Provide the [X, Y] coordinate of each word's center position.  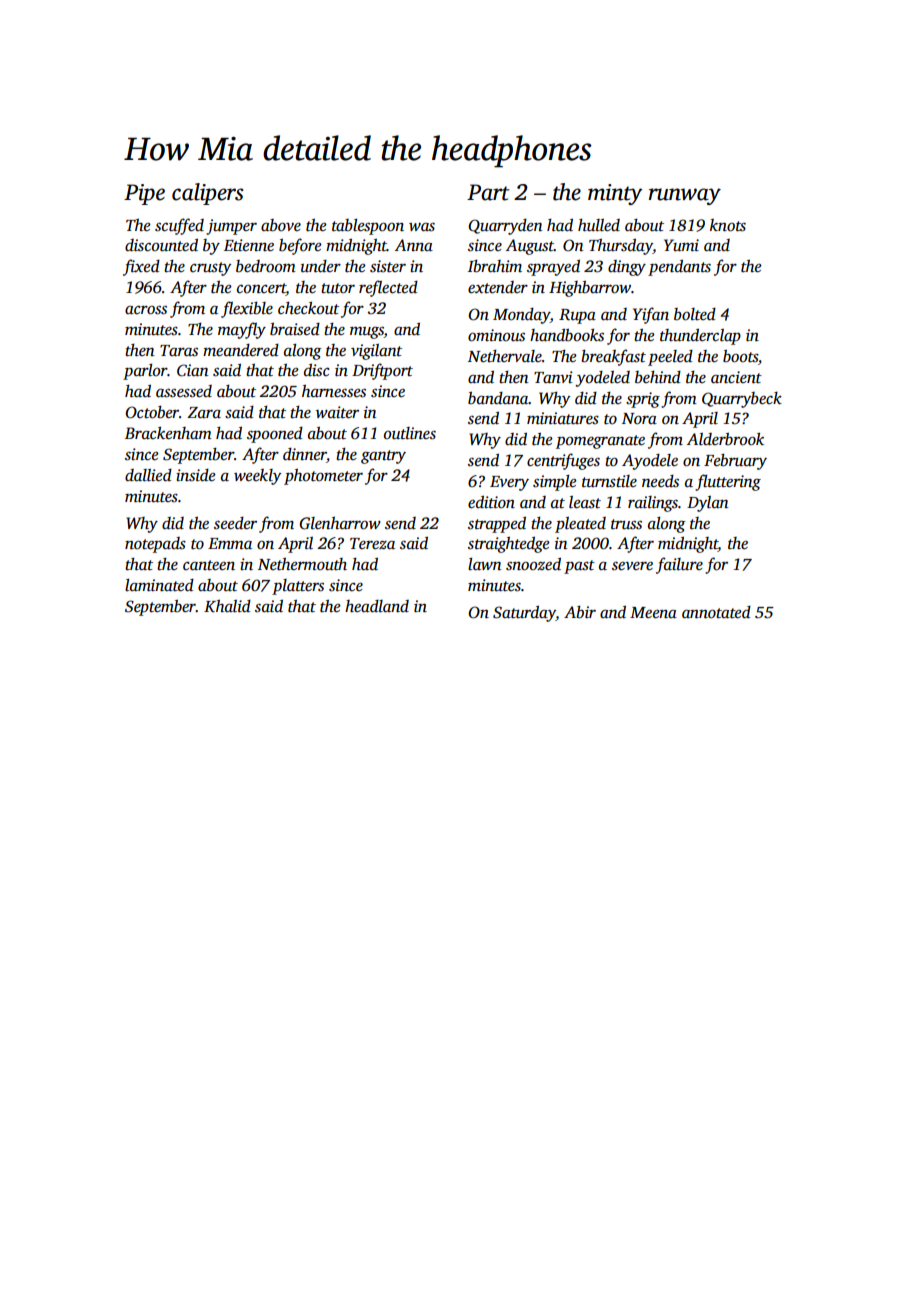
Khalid [227, 606]
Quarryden [505, 227]
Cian [193, 370]
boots [740, 356]
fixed [141, 267]
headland [377, 606]
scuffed [179, 226]
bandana [498, 398]
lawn [485, 564]
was [422, 227]
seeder [235, 523]
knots [728, 225]
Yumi [681, 245]
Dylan [708, 504]
